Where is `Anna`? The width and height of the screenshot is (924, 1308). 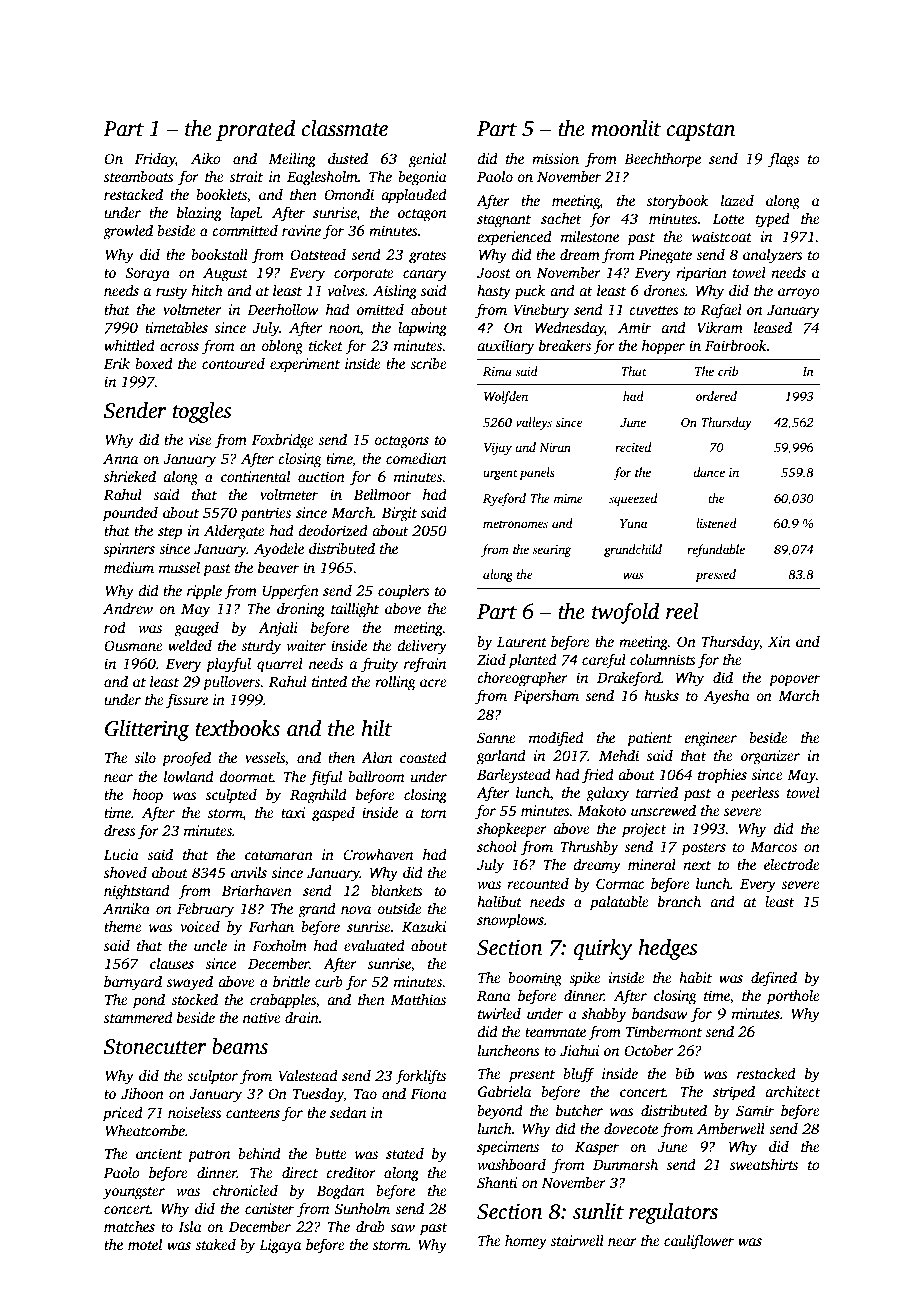
Anna is located at coordinates (120, 458).
